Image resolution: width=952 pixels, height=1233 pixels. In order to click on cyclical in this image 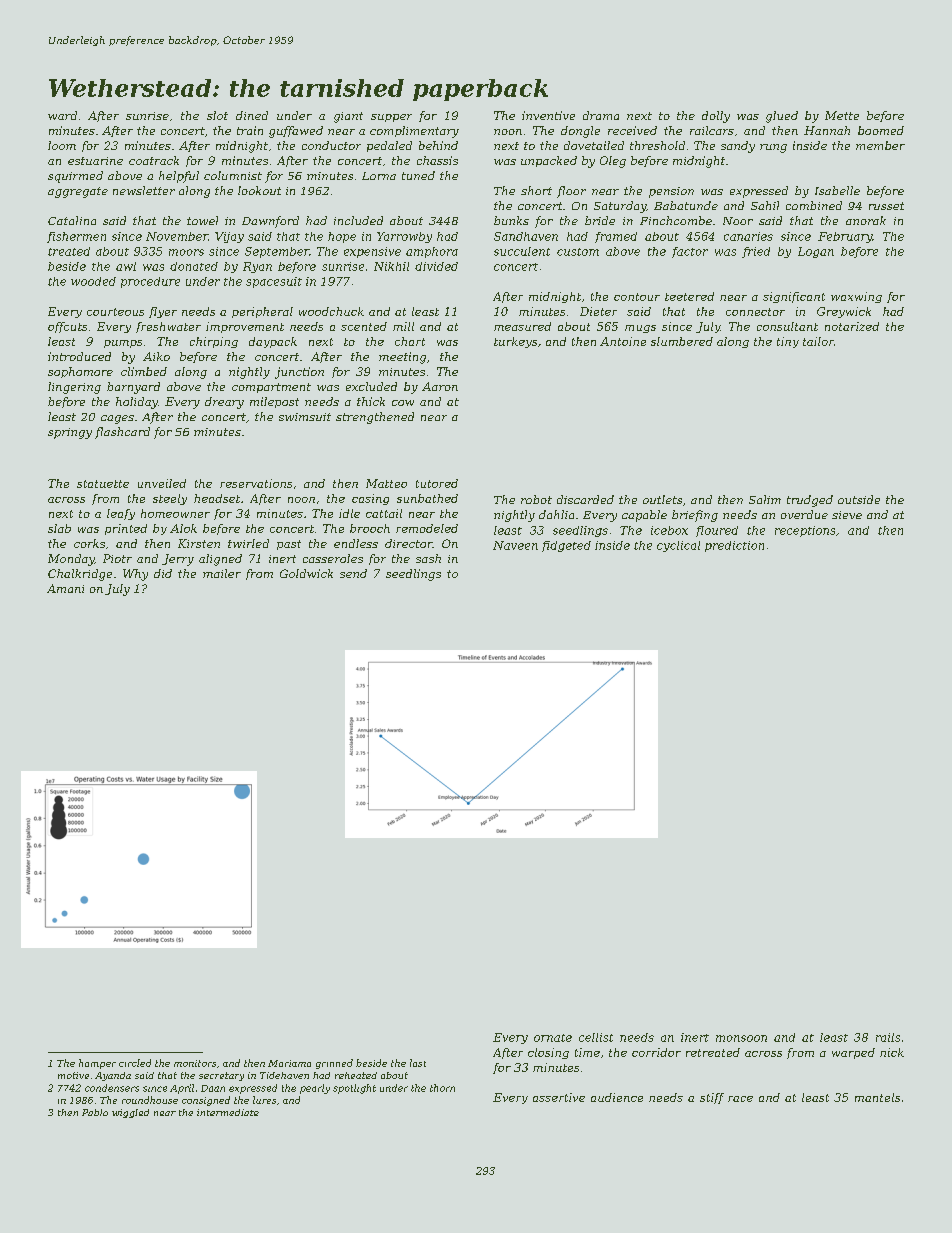, I will do `click(678, 546)`.
